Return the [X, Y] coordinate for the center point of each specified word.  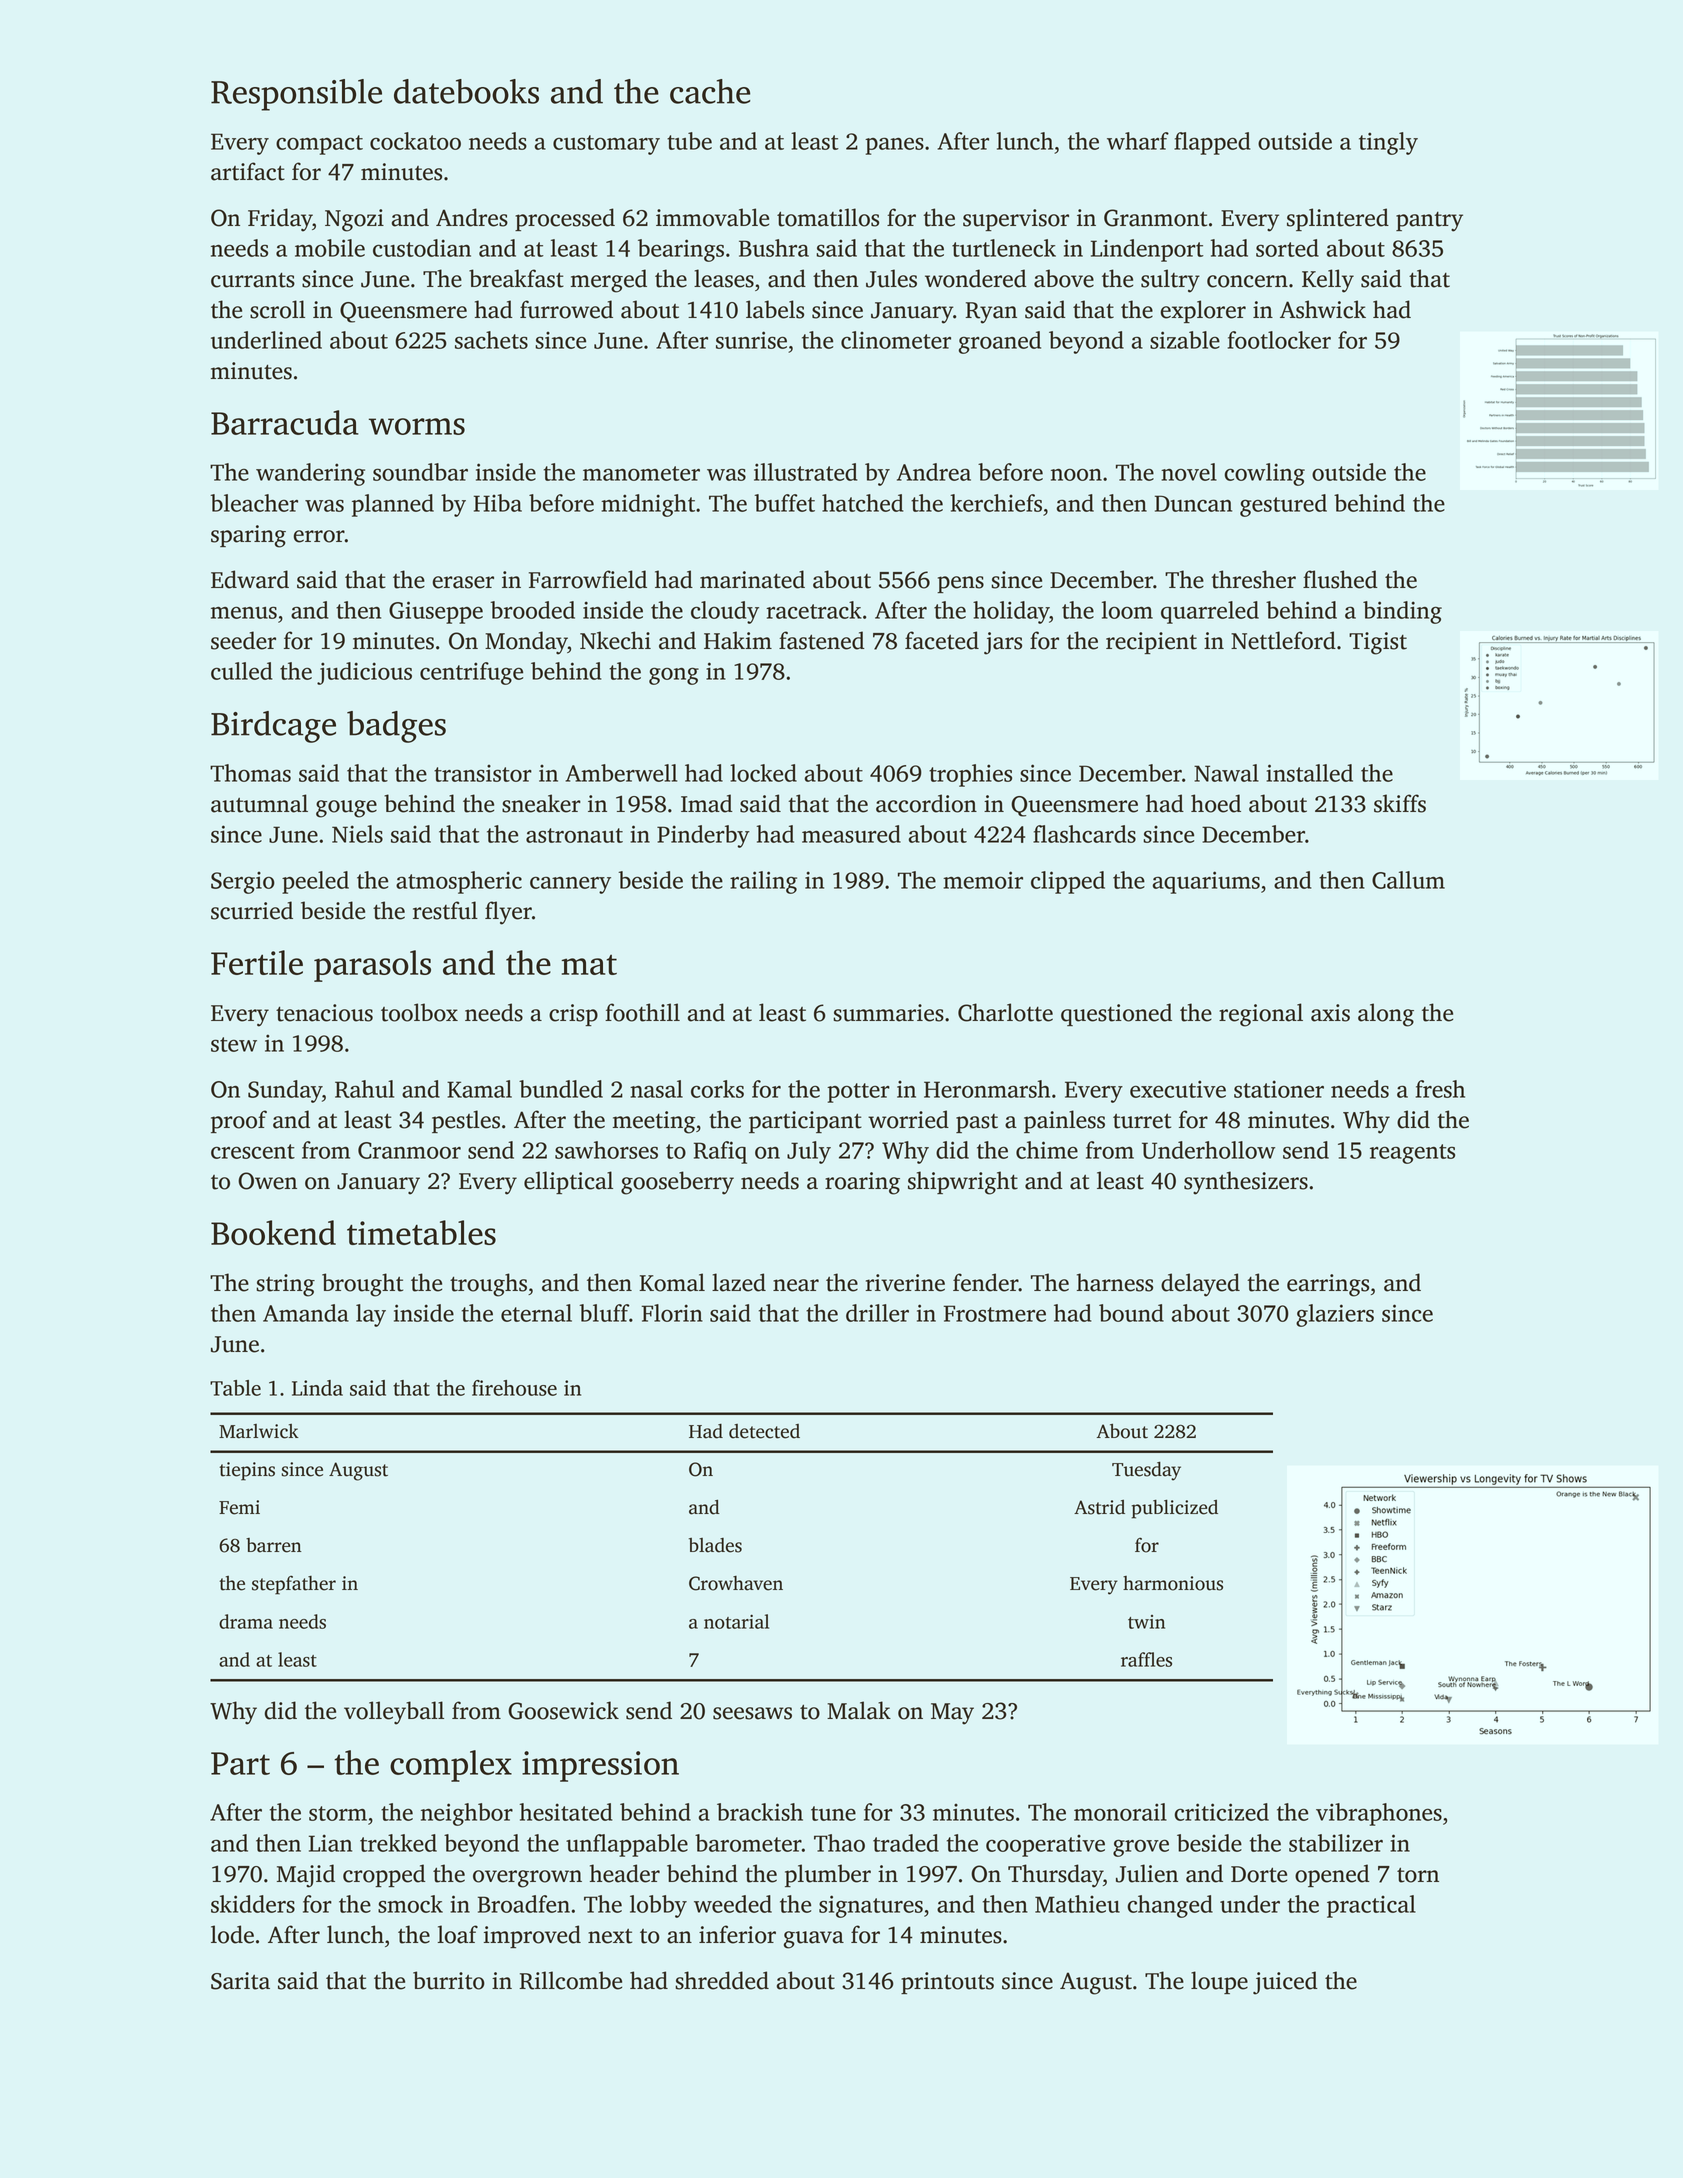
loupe [1219, 1982]
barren [274, 1545]
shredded [722, 1980]
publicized [1174, 1509]
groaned [1000, 342]
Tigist [1378, 643]
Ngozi [354, 220]
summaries [888, 1013]
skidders [253, 1904]
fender [986, 1282]
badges [396, 727]
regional [1261, 1015]
